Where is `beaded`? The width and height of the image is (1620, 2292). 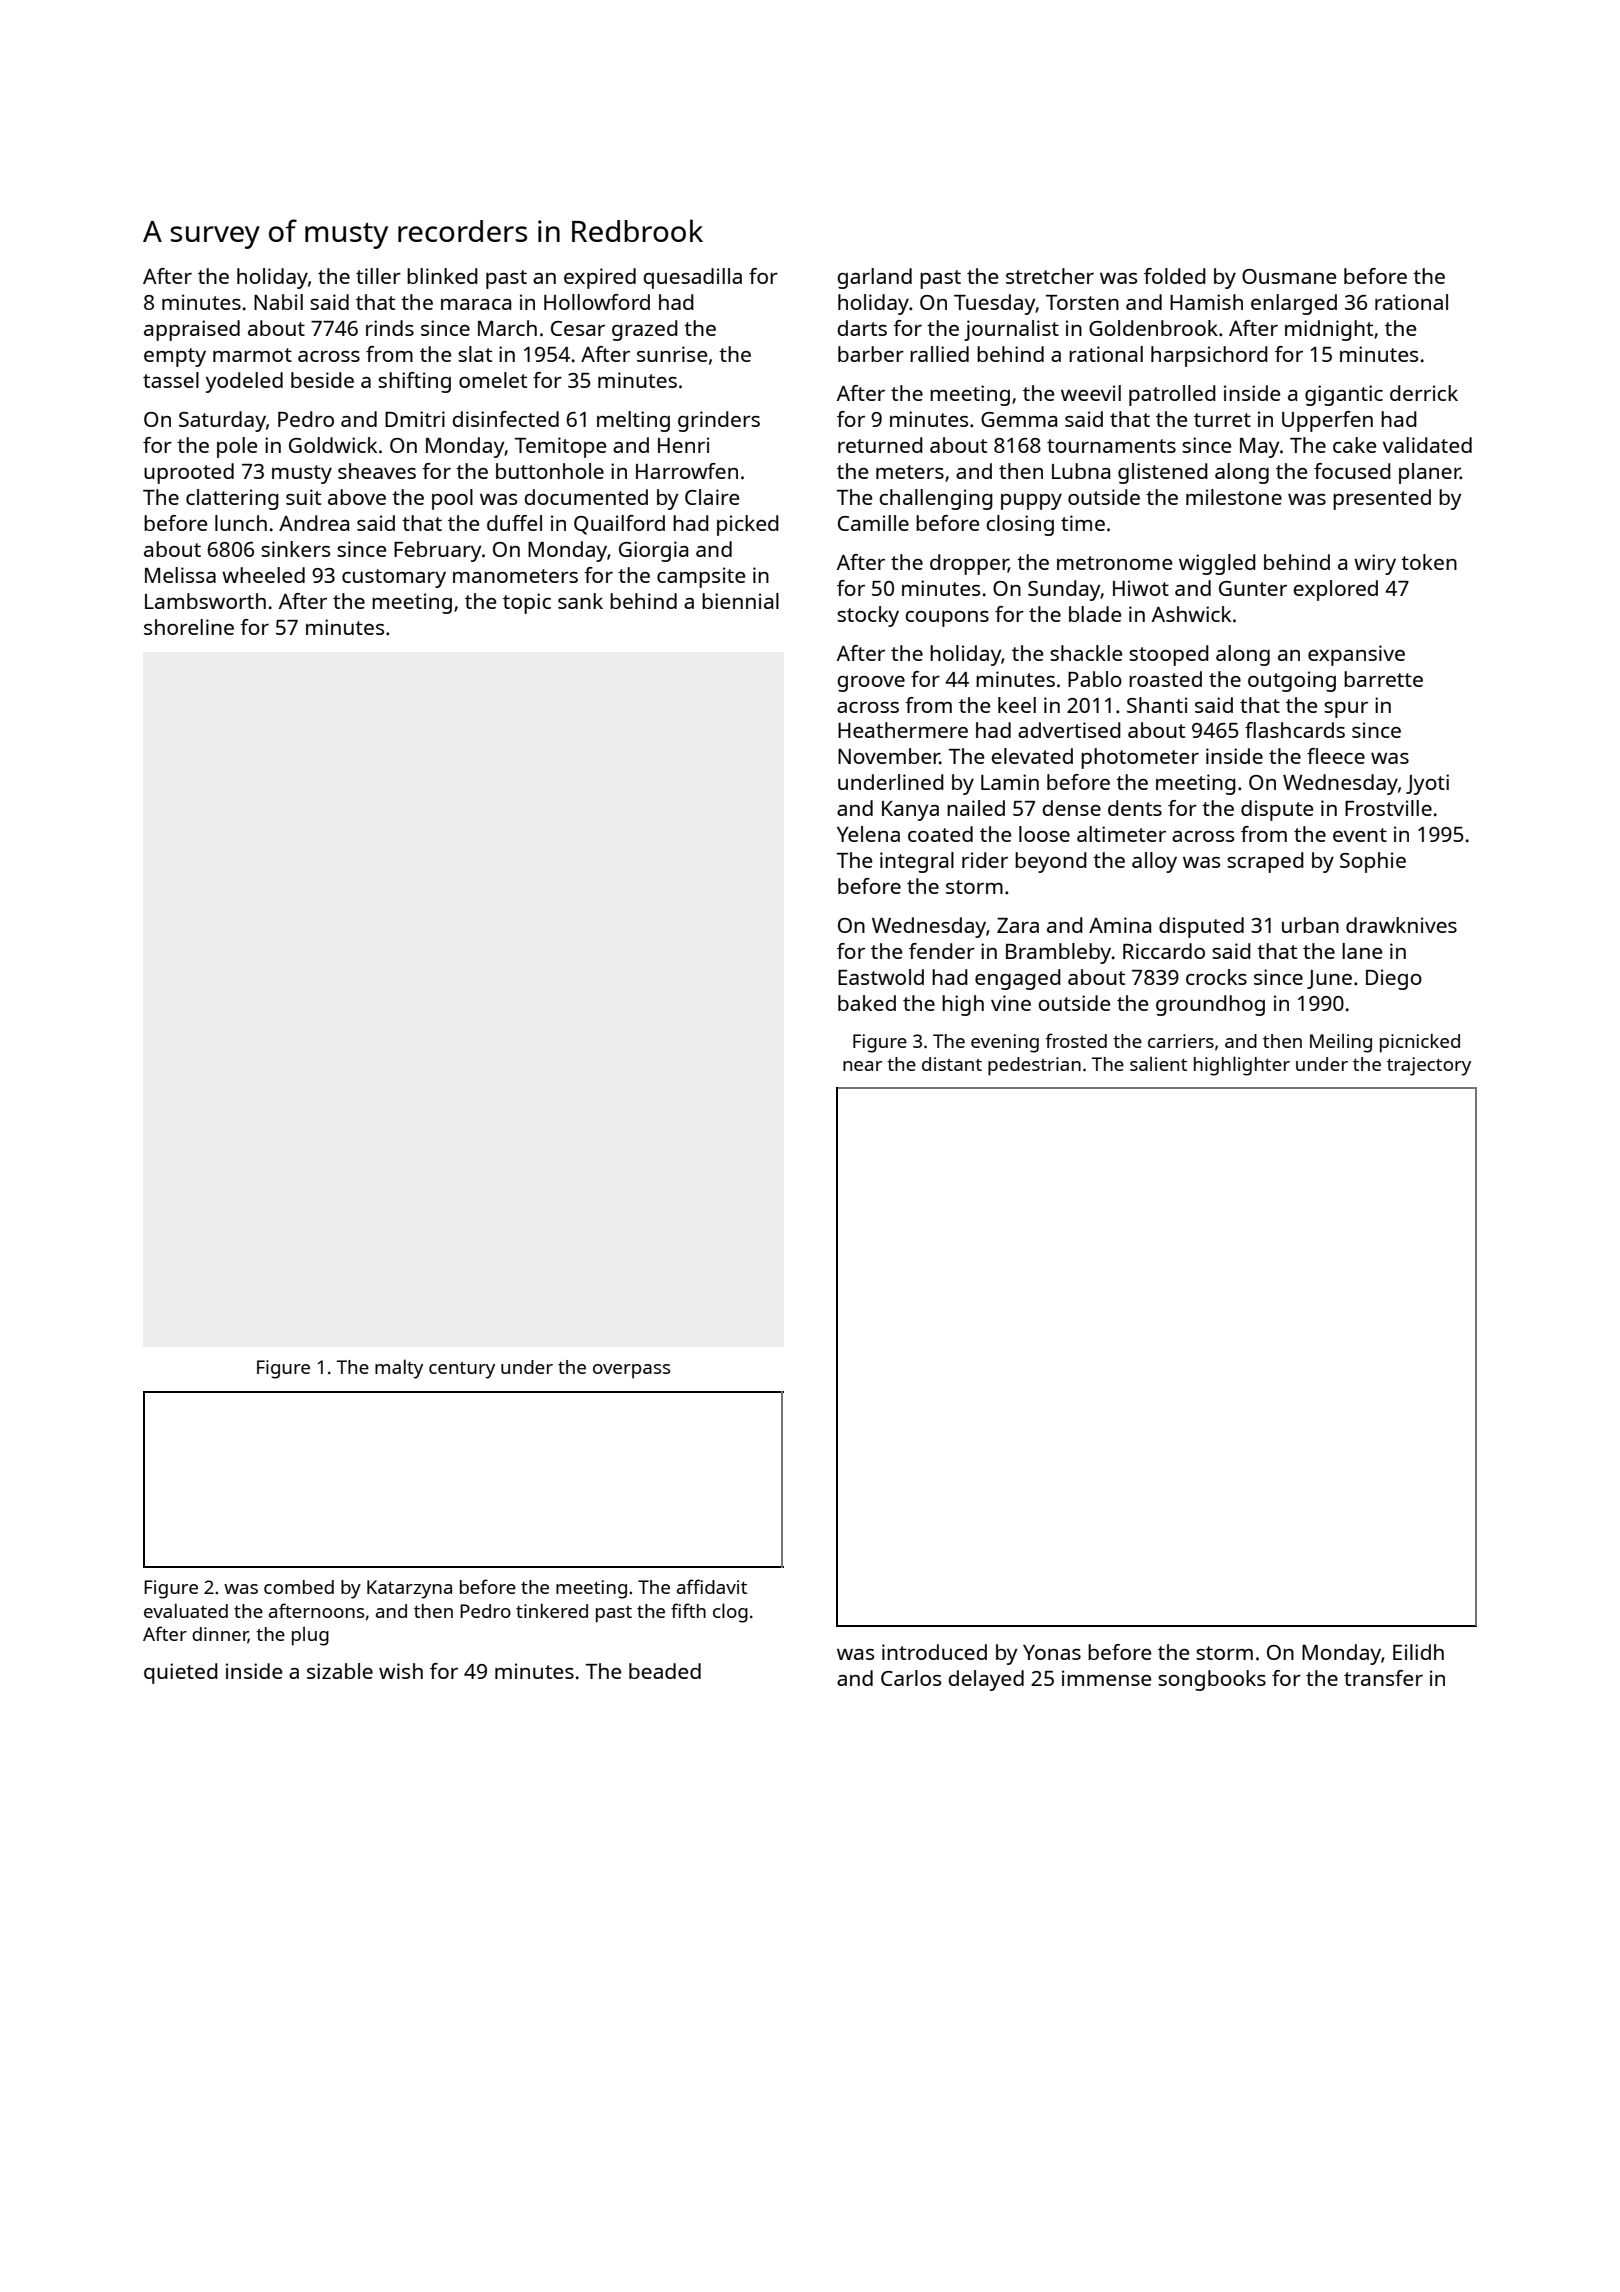 beaded is located at coordinates (665, 1671).
